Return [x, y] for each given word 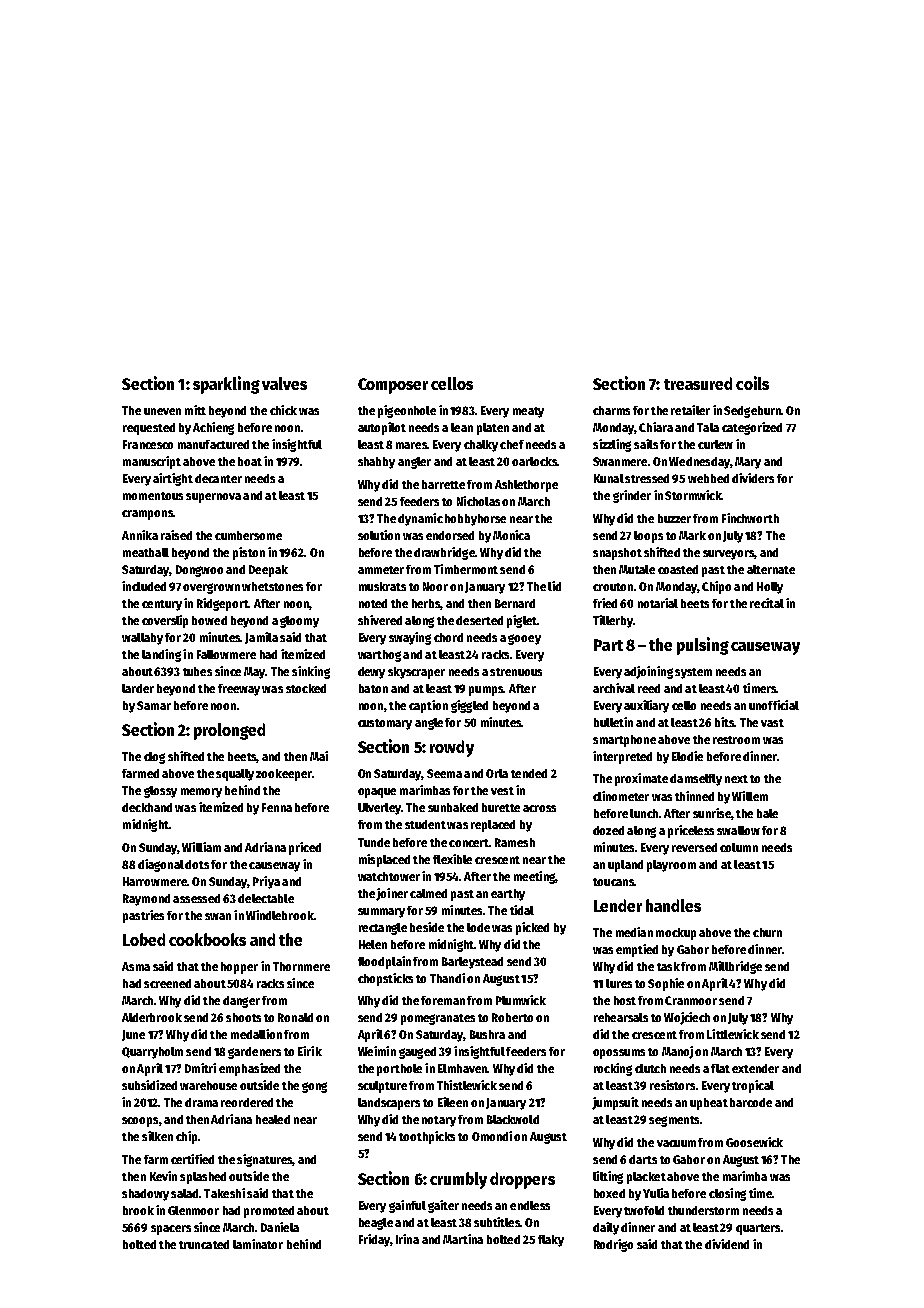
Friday [374, 1240]
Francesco [148, 444]
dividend [727, 1244]
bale [767, 813]
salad [184, 1193]
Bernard [515, 603]
